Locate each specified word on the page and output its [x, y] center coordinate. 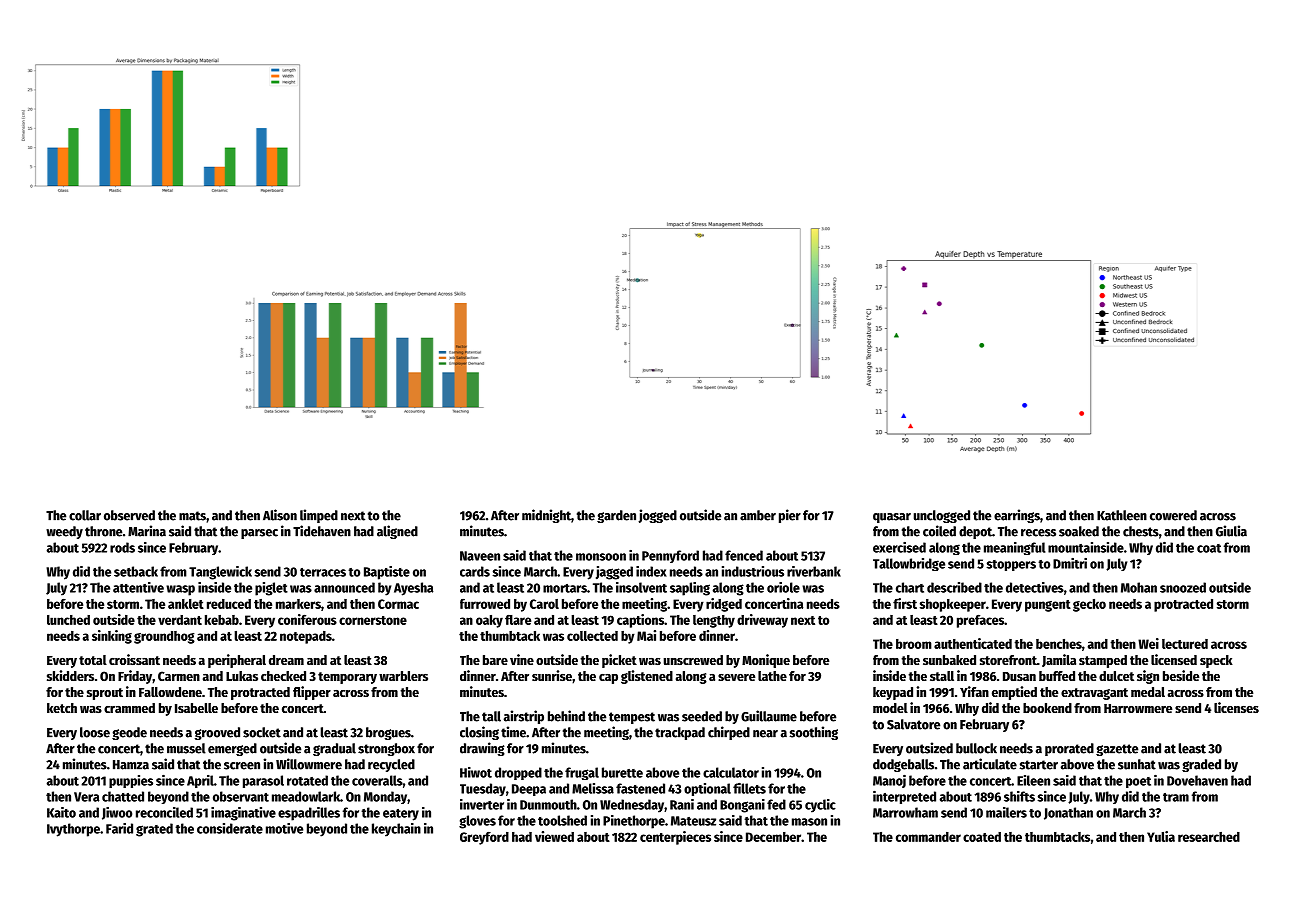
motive [284, 828]
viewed [554, 836]
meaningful [1014, 548]
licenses [1236, 707]
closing [479, 733]
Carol [544, 604]
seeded [702, 716]
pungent [1048, 606]
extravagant [1094, 694]
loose [95, 732]
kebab [222, 620]
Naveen [480, 556]
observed [129, 515]
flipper [312, 693]
